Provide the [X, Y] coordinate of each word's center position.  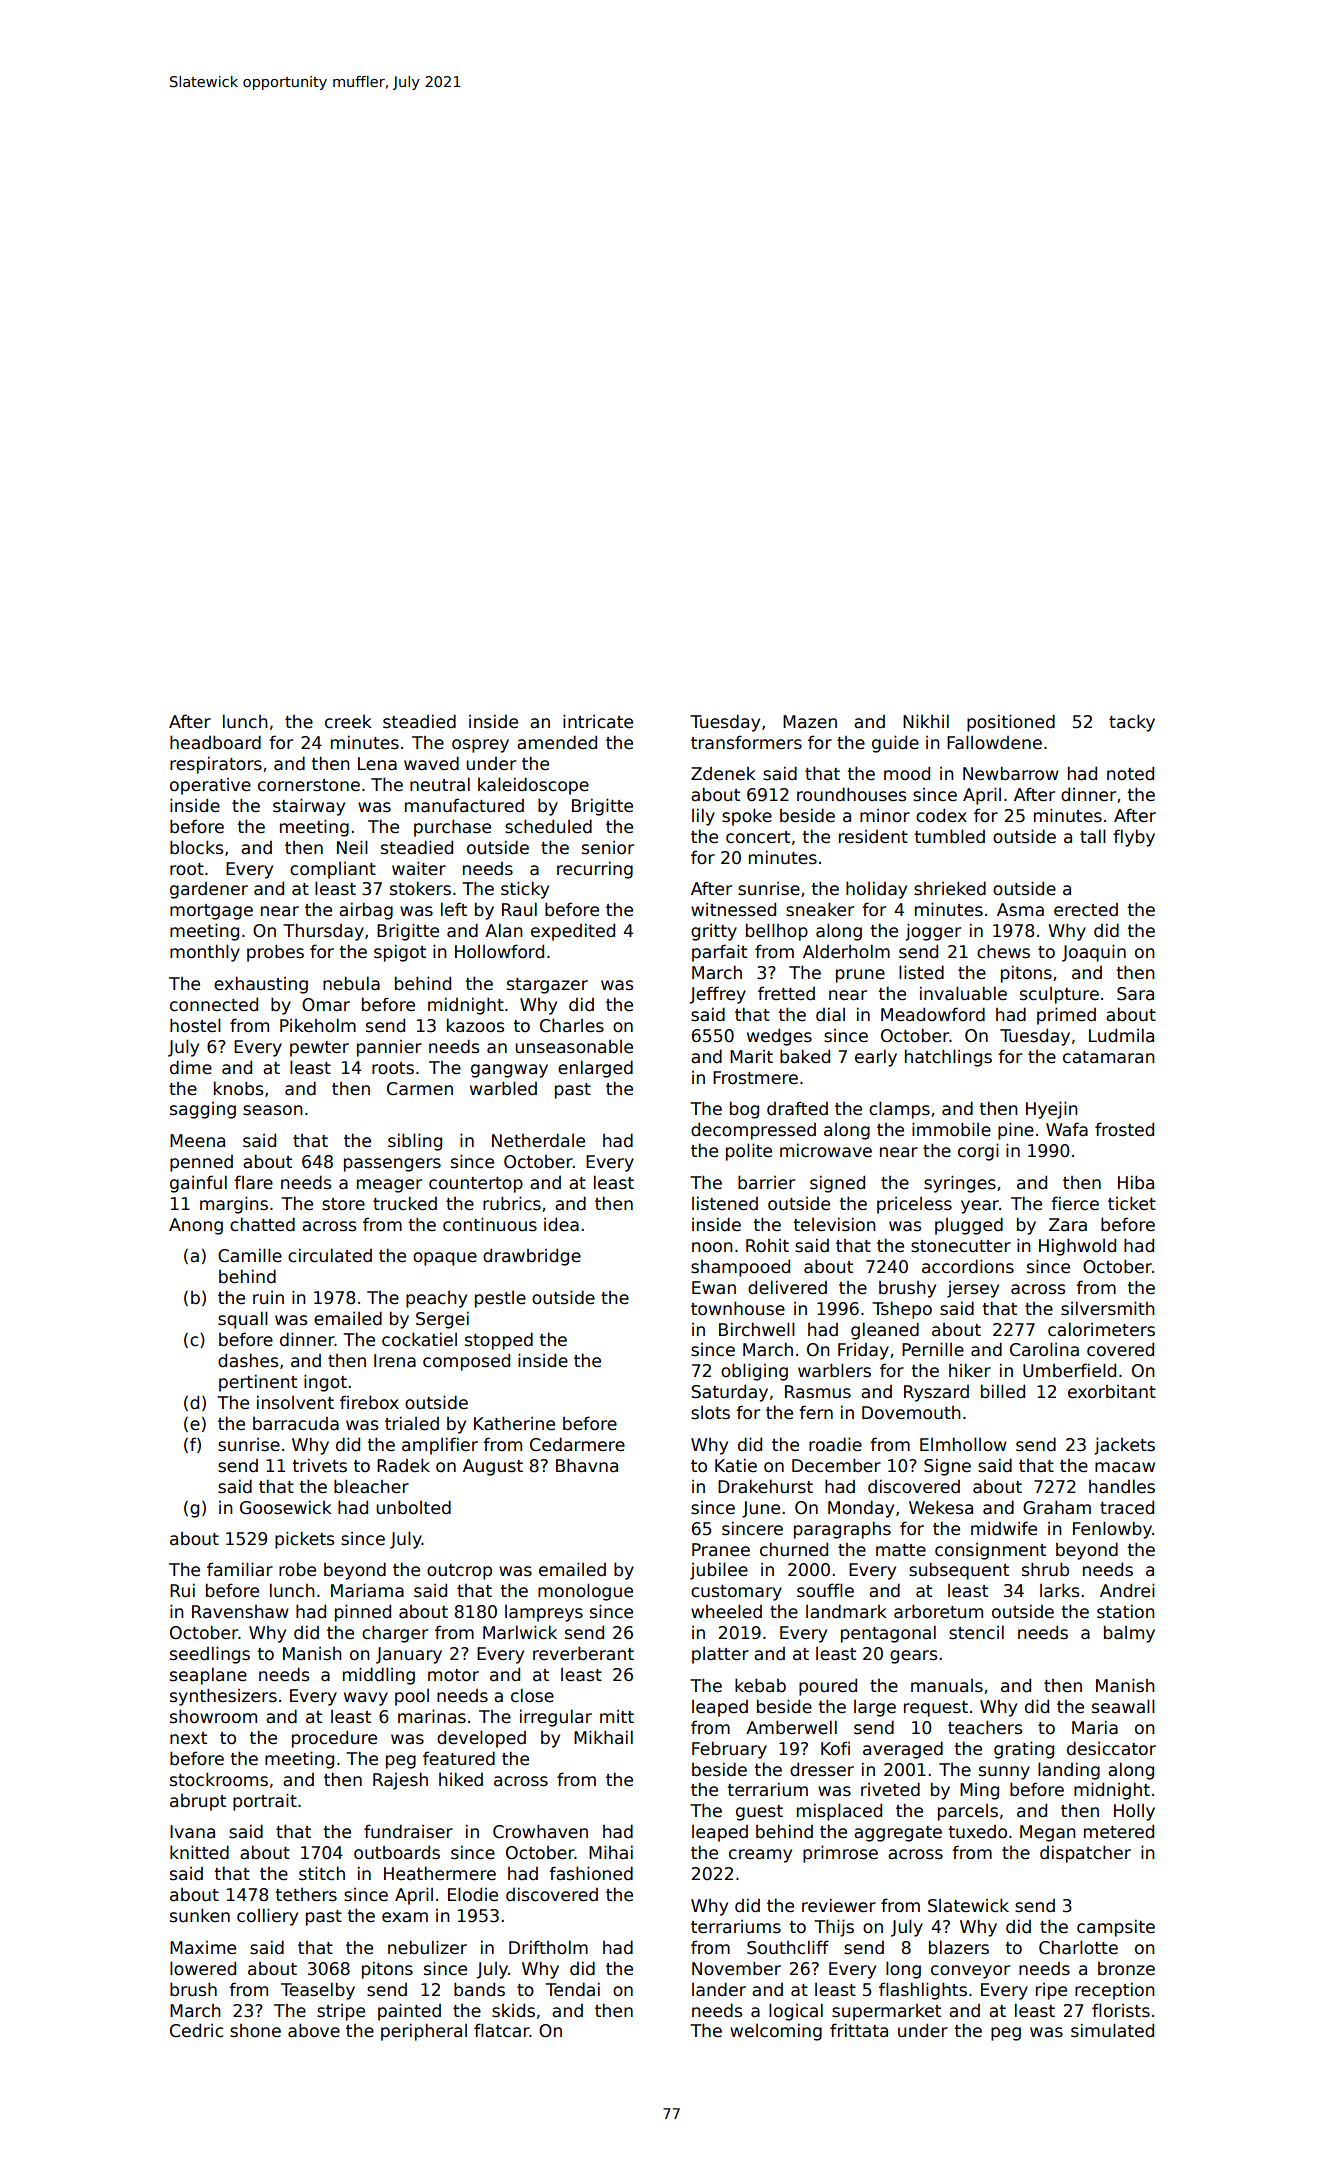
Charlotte [1078, 1947]
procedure [334, 1739]
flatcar [502, 2030]
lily [703, 817]
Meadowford [933, 1014]
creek [348, 722]
